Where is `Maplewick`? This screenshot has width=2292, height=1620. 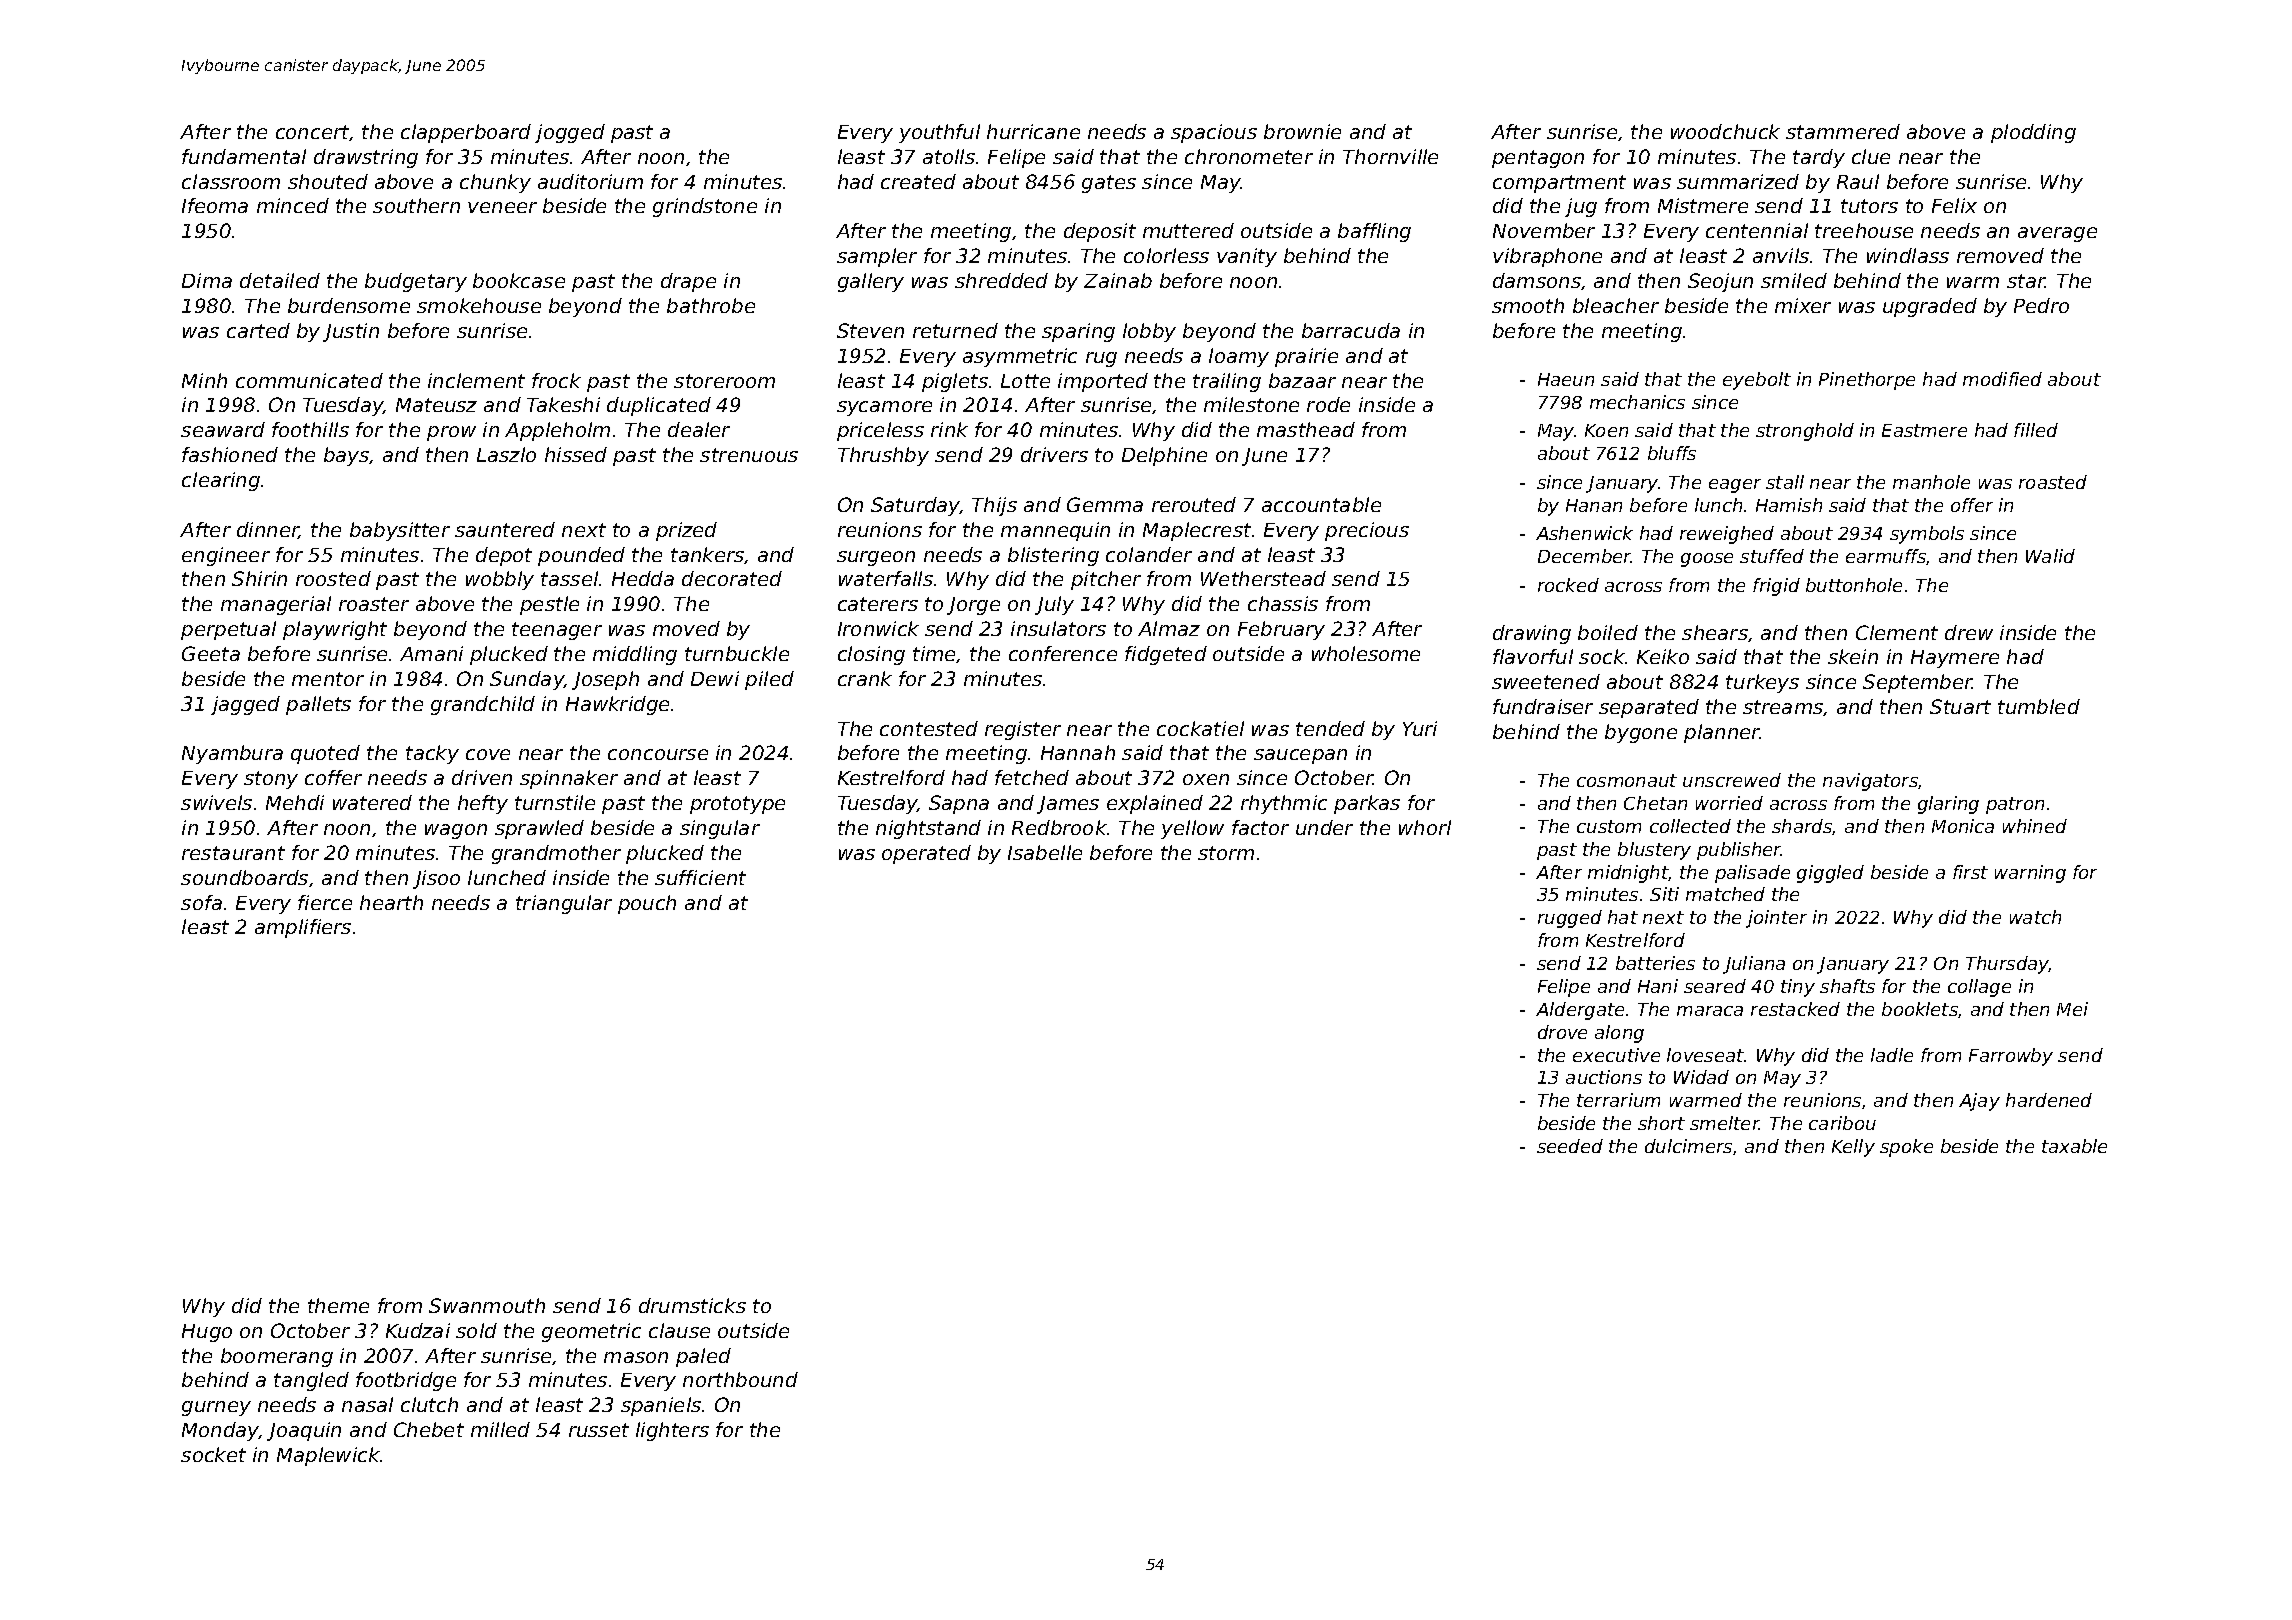 Maplewick is located at coordinates (329, 1456).
